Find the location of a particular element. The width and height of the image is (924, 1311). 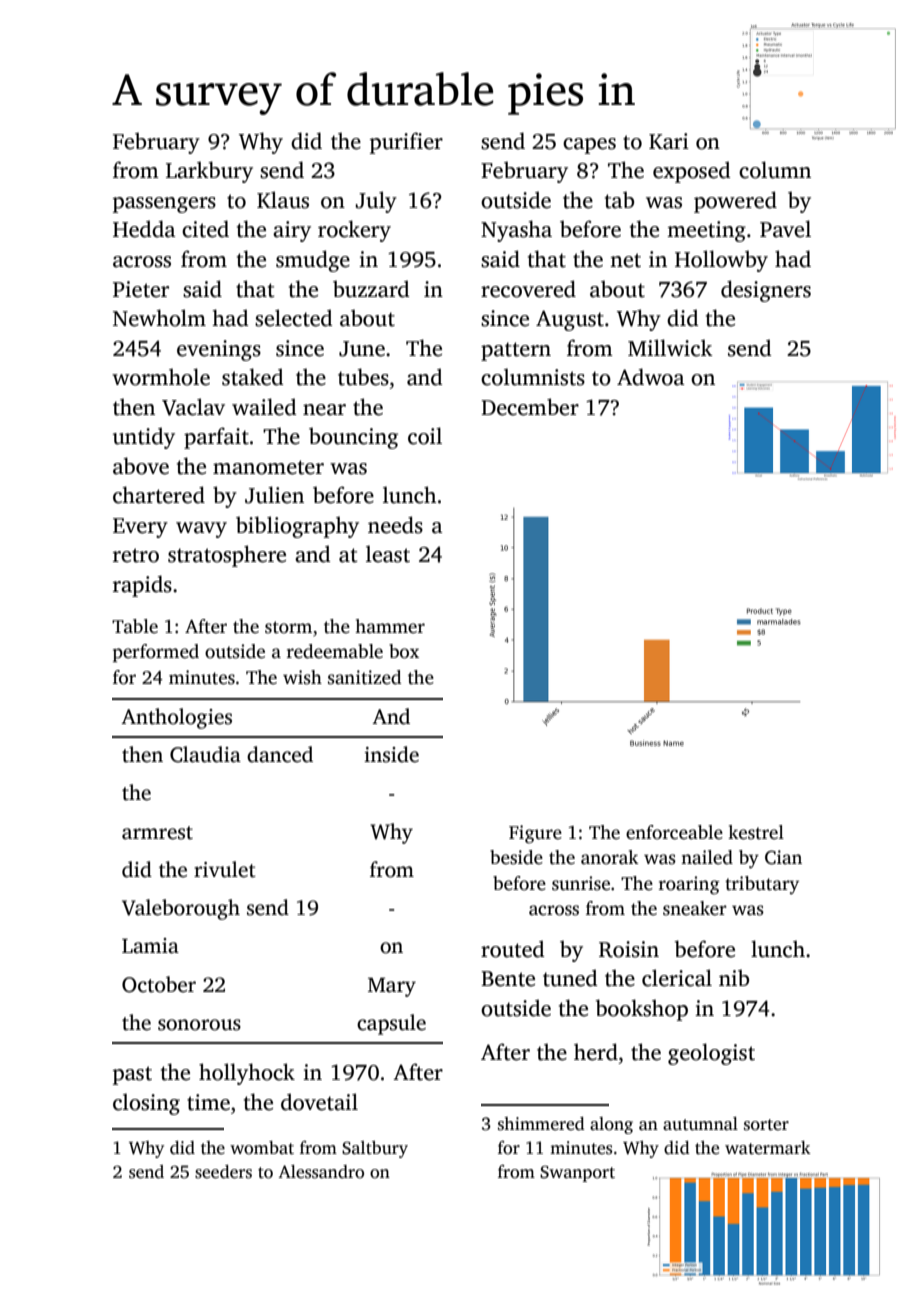

Cian is located at coordinates (783, 857).
